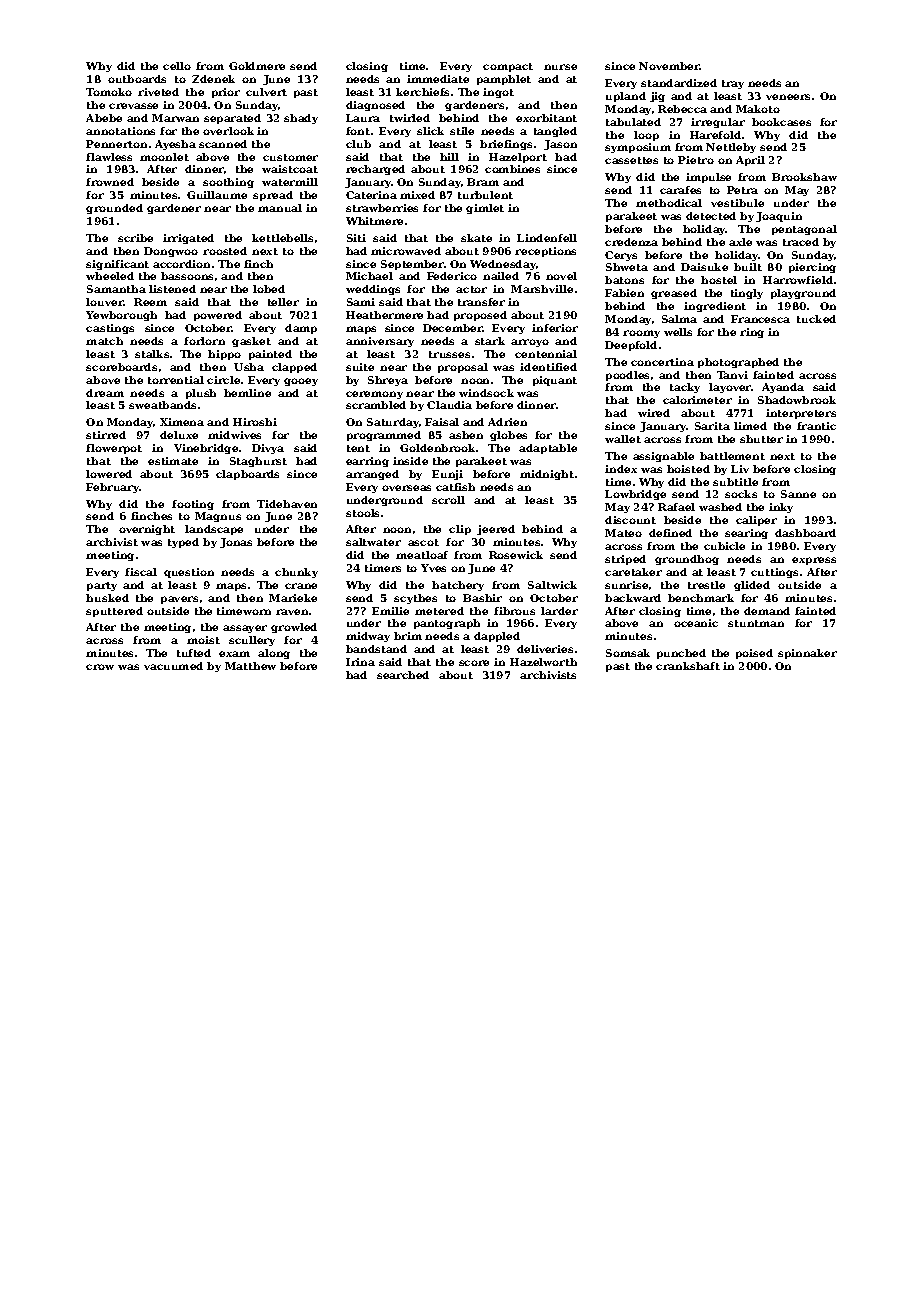 The width and height of the document is (924, 1308). I want to click on cello, so click(177, 66).
